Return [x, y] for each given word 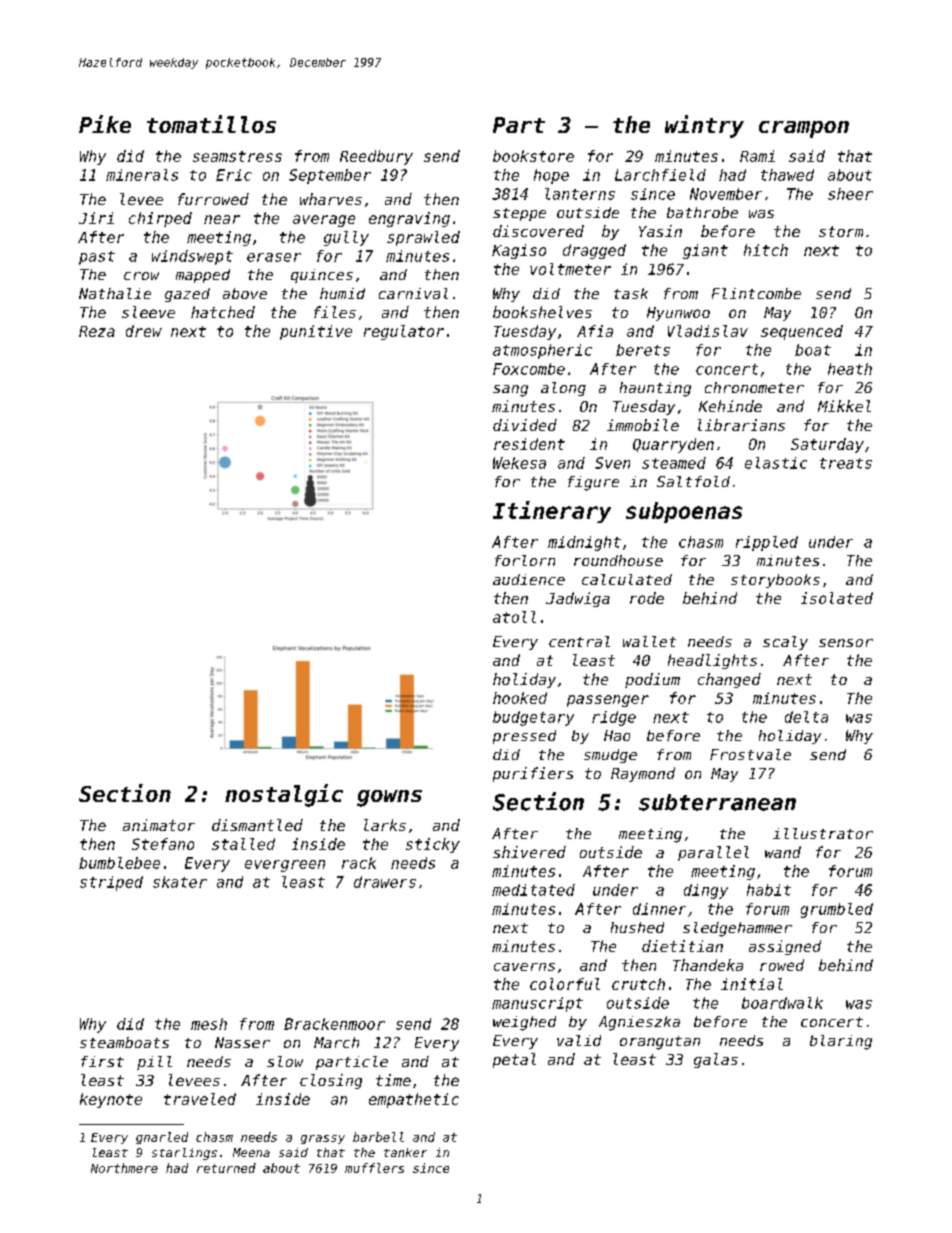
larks [385, 825]
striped [111, 883]
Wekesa [519, 463]
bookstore [533, 156]
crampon [804, 129]
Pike [105, 124]
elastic [776, 463]
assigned [785, 947]
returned [226, 1168]
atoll [514, 617]
